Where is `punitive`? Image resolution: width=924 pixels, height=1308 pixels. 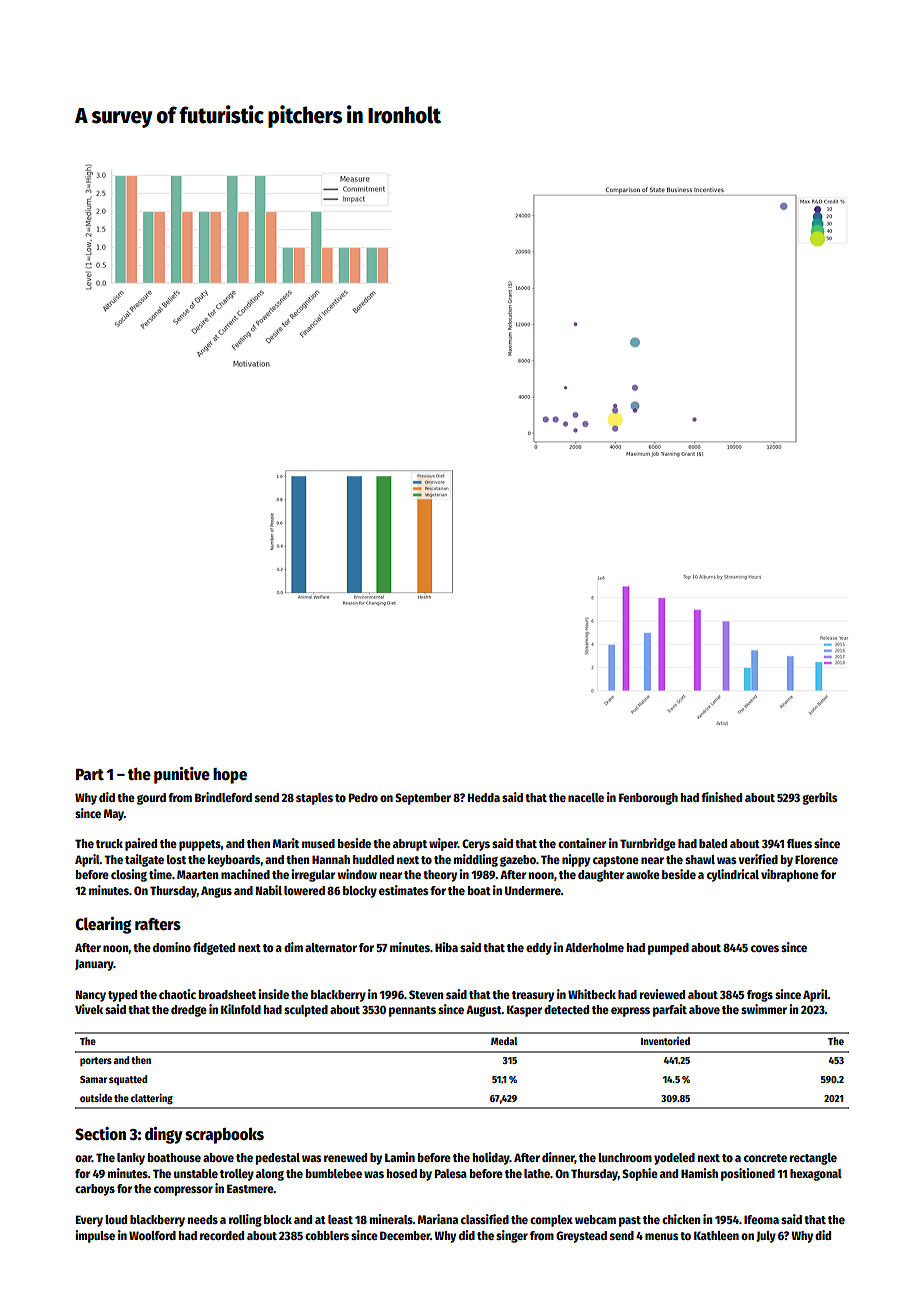 punitive is located at coordinates (182, 775).
